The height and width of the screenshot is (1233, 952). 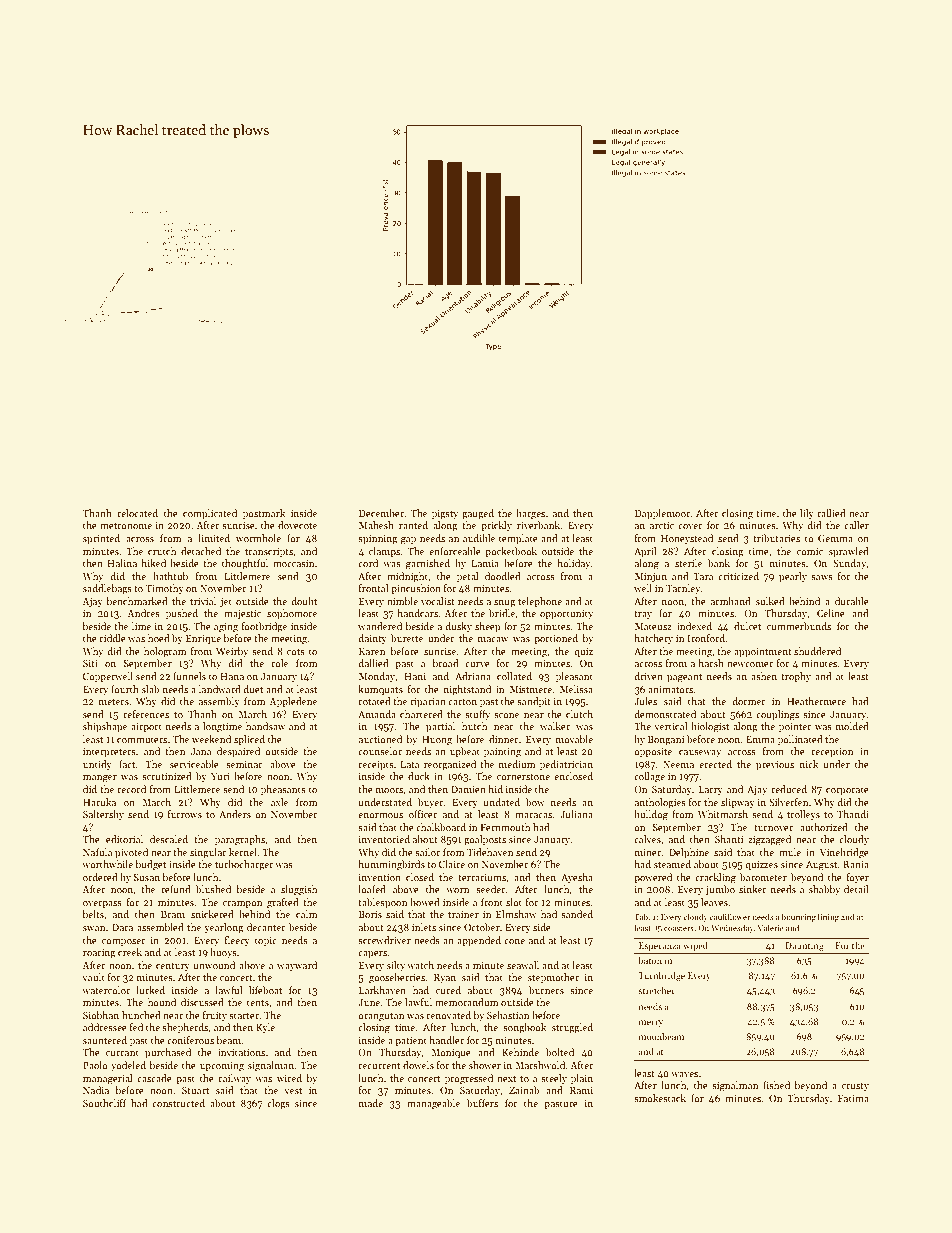 I want to click on lining, so click(x=828, y=917).
